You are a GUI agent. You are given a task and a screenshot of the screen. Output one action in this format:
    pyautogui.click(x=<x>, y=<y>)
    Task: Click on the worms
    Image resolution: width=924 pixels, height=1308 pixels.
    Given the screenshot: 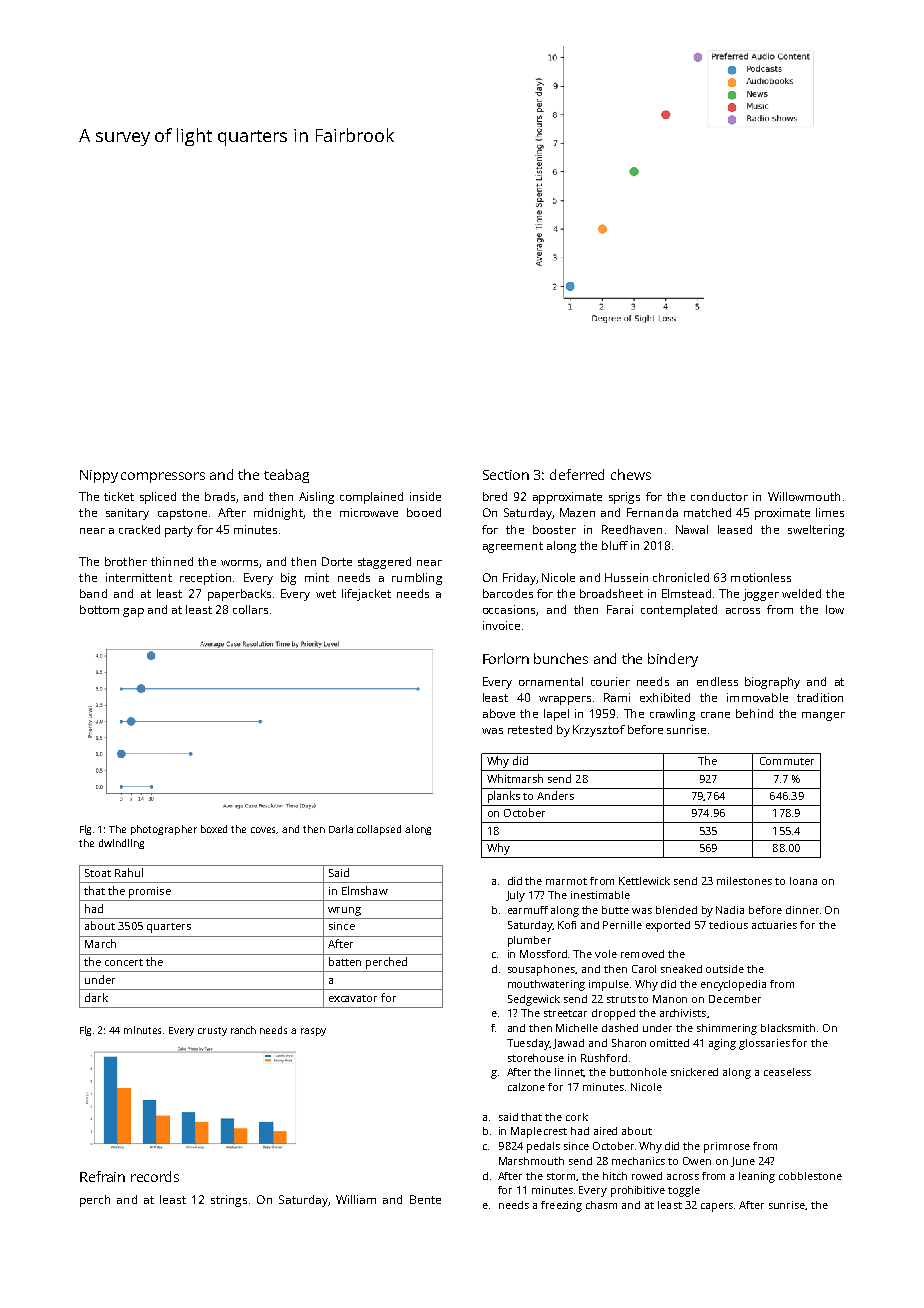 What is the action you would take?
    pyautogui.click(x=239, y=563)
